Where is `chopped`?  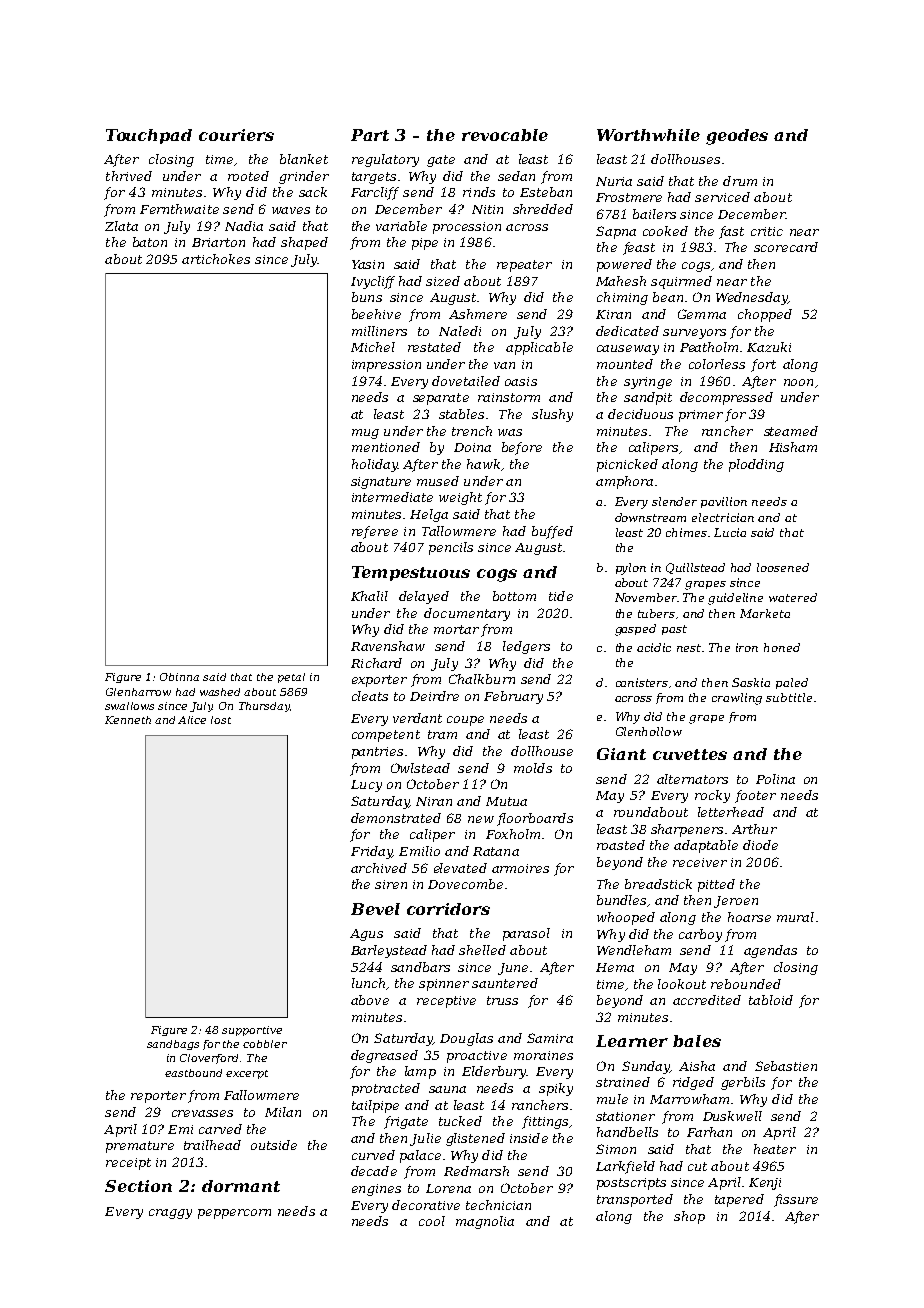
chopped is located at coordinates (765, 315).
